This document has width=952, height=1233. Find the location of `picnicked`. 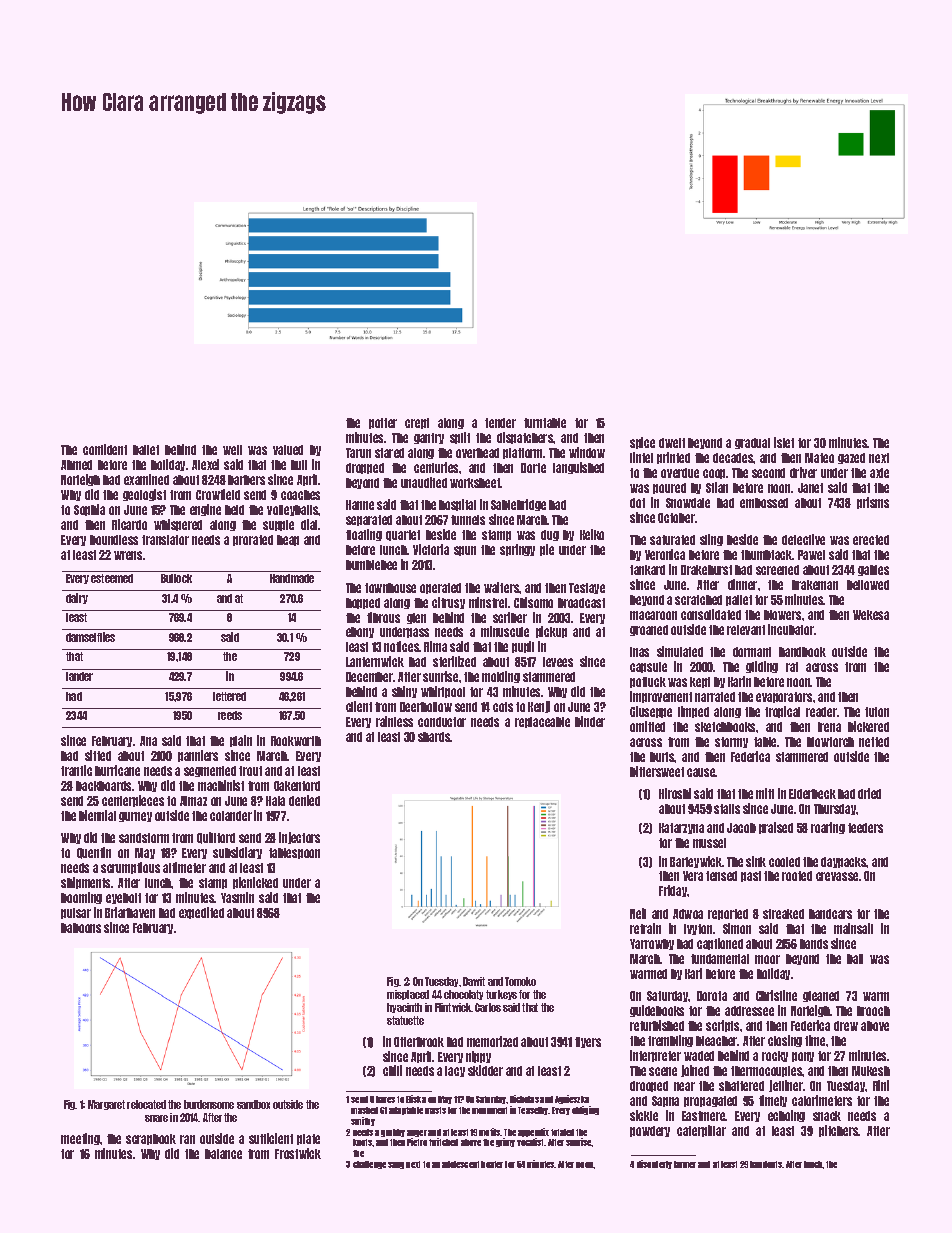

picnicked is located at coordinates (255, 883).
